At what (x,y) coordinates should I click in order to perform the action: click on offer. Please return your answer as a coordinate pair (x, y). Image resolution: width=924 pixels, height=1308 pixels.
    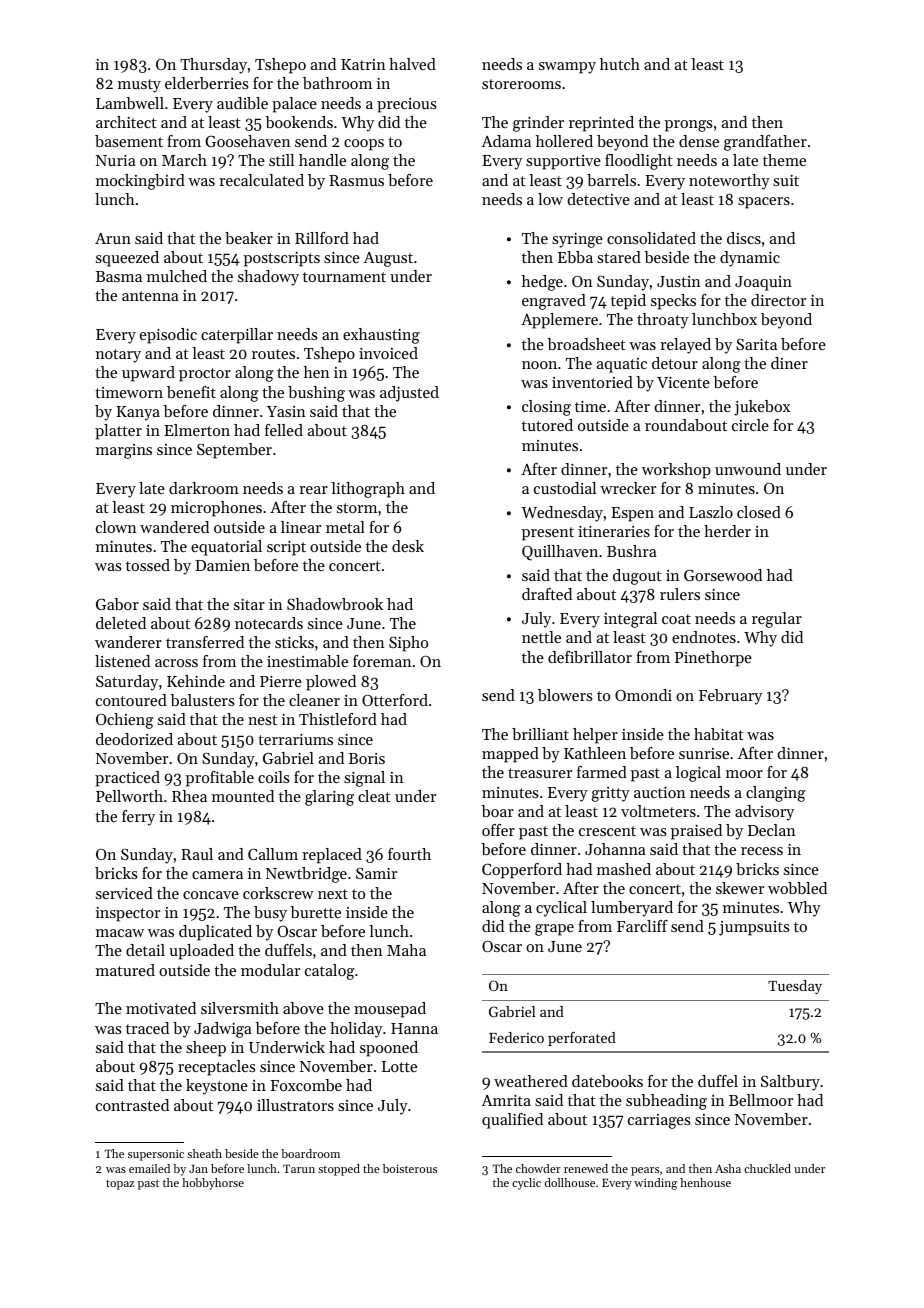
    Looking at the image, I should click on (498, 830).
